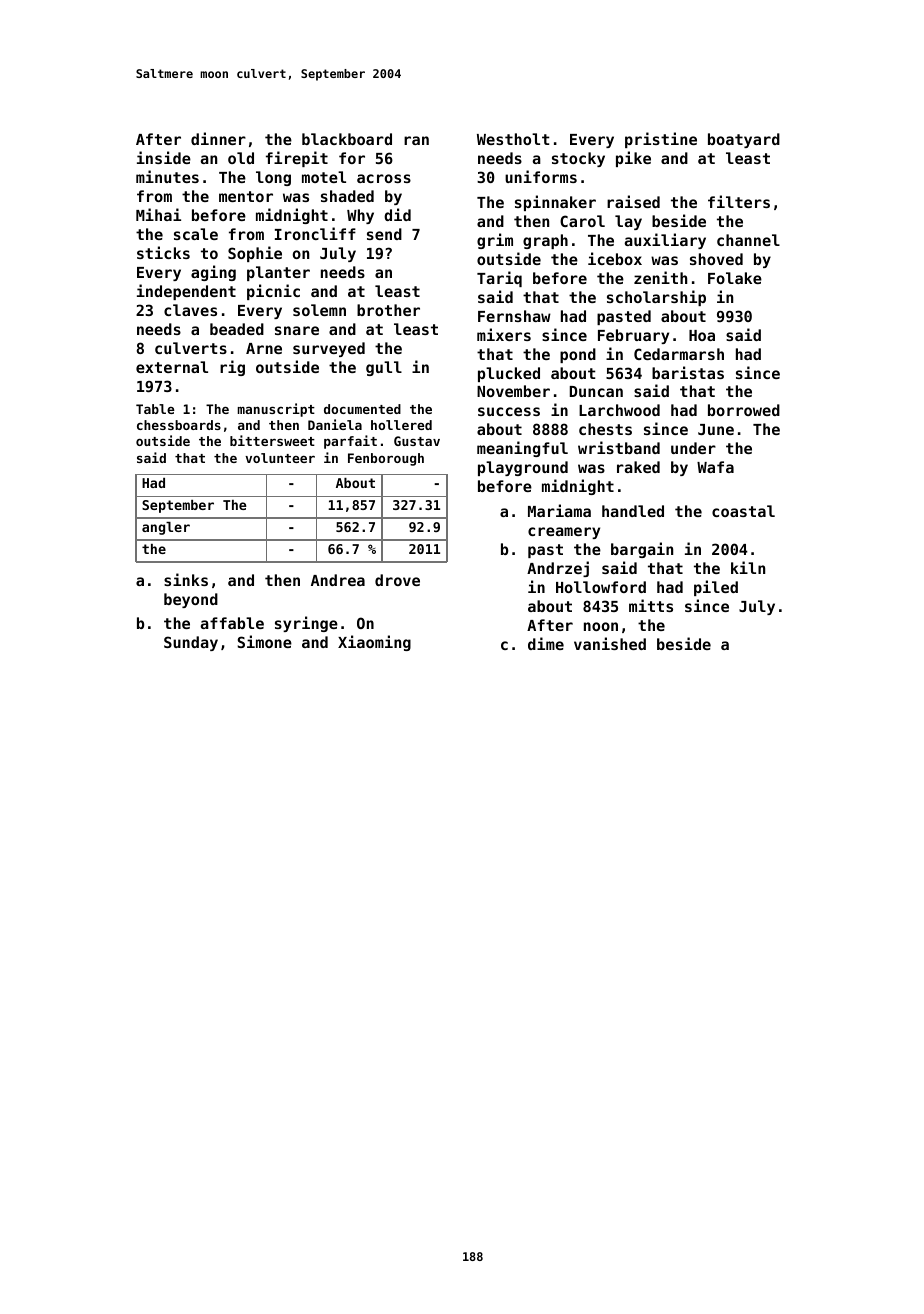  What do you see at coordinates (191, 643) in the image?
I see `Sunday` at bounding box center [191, 643].
